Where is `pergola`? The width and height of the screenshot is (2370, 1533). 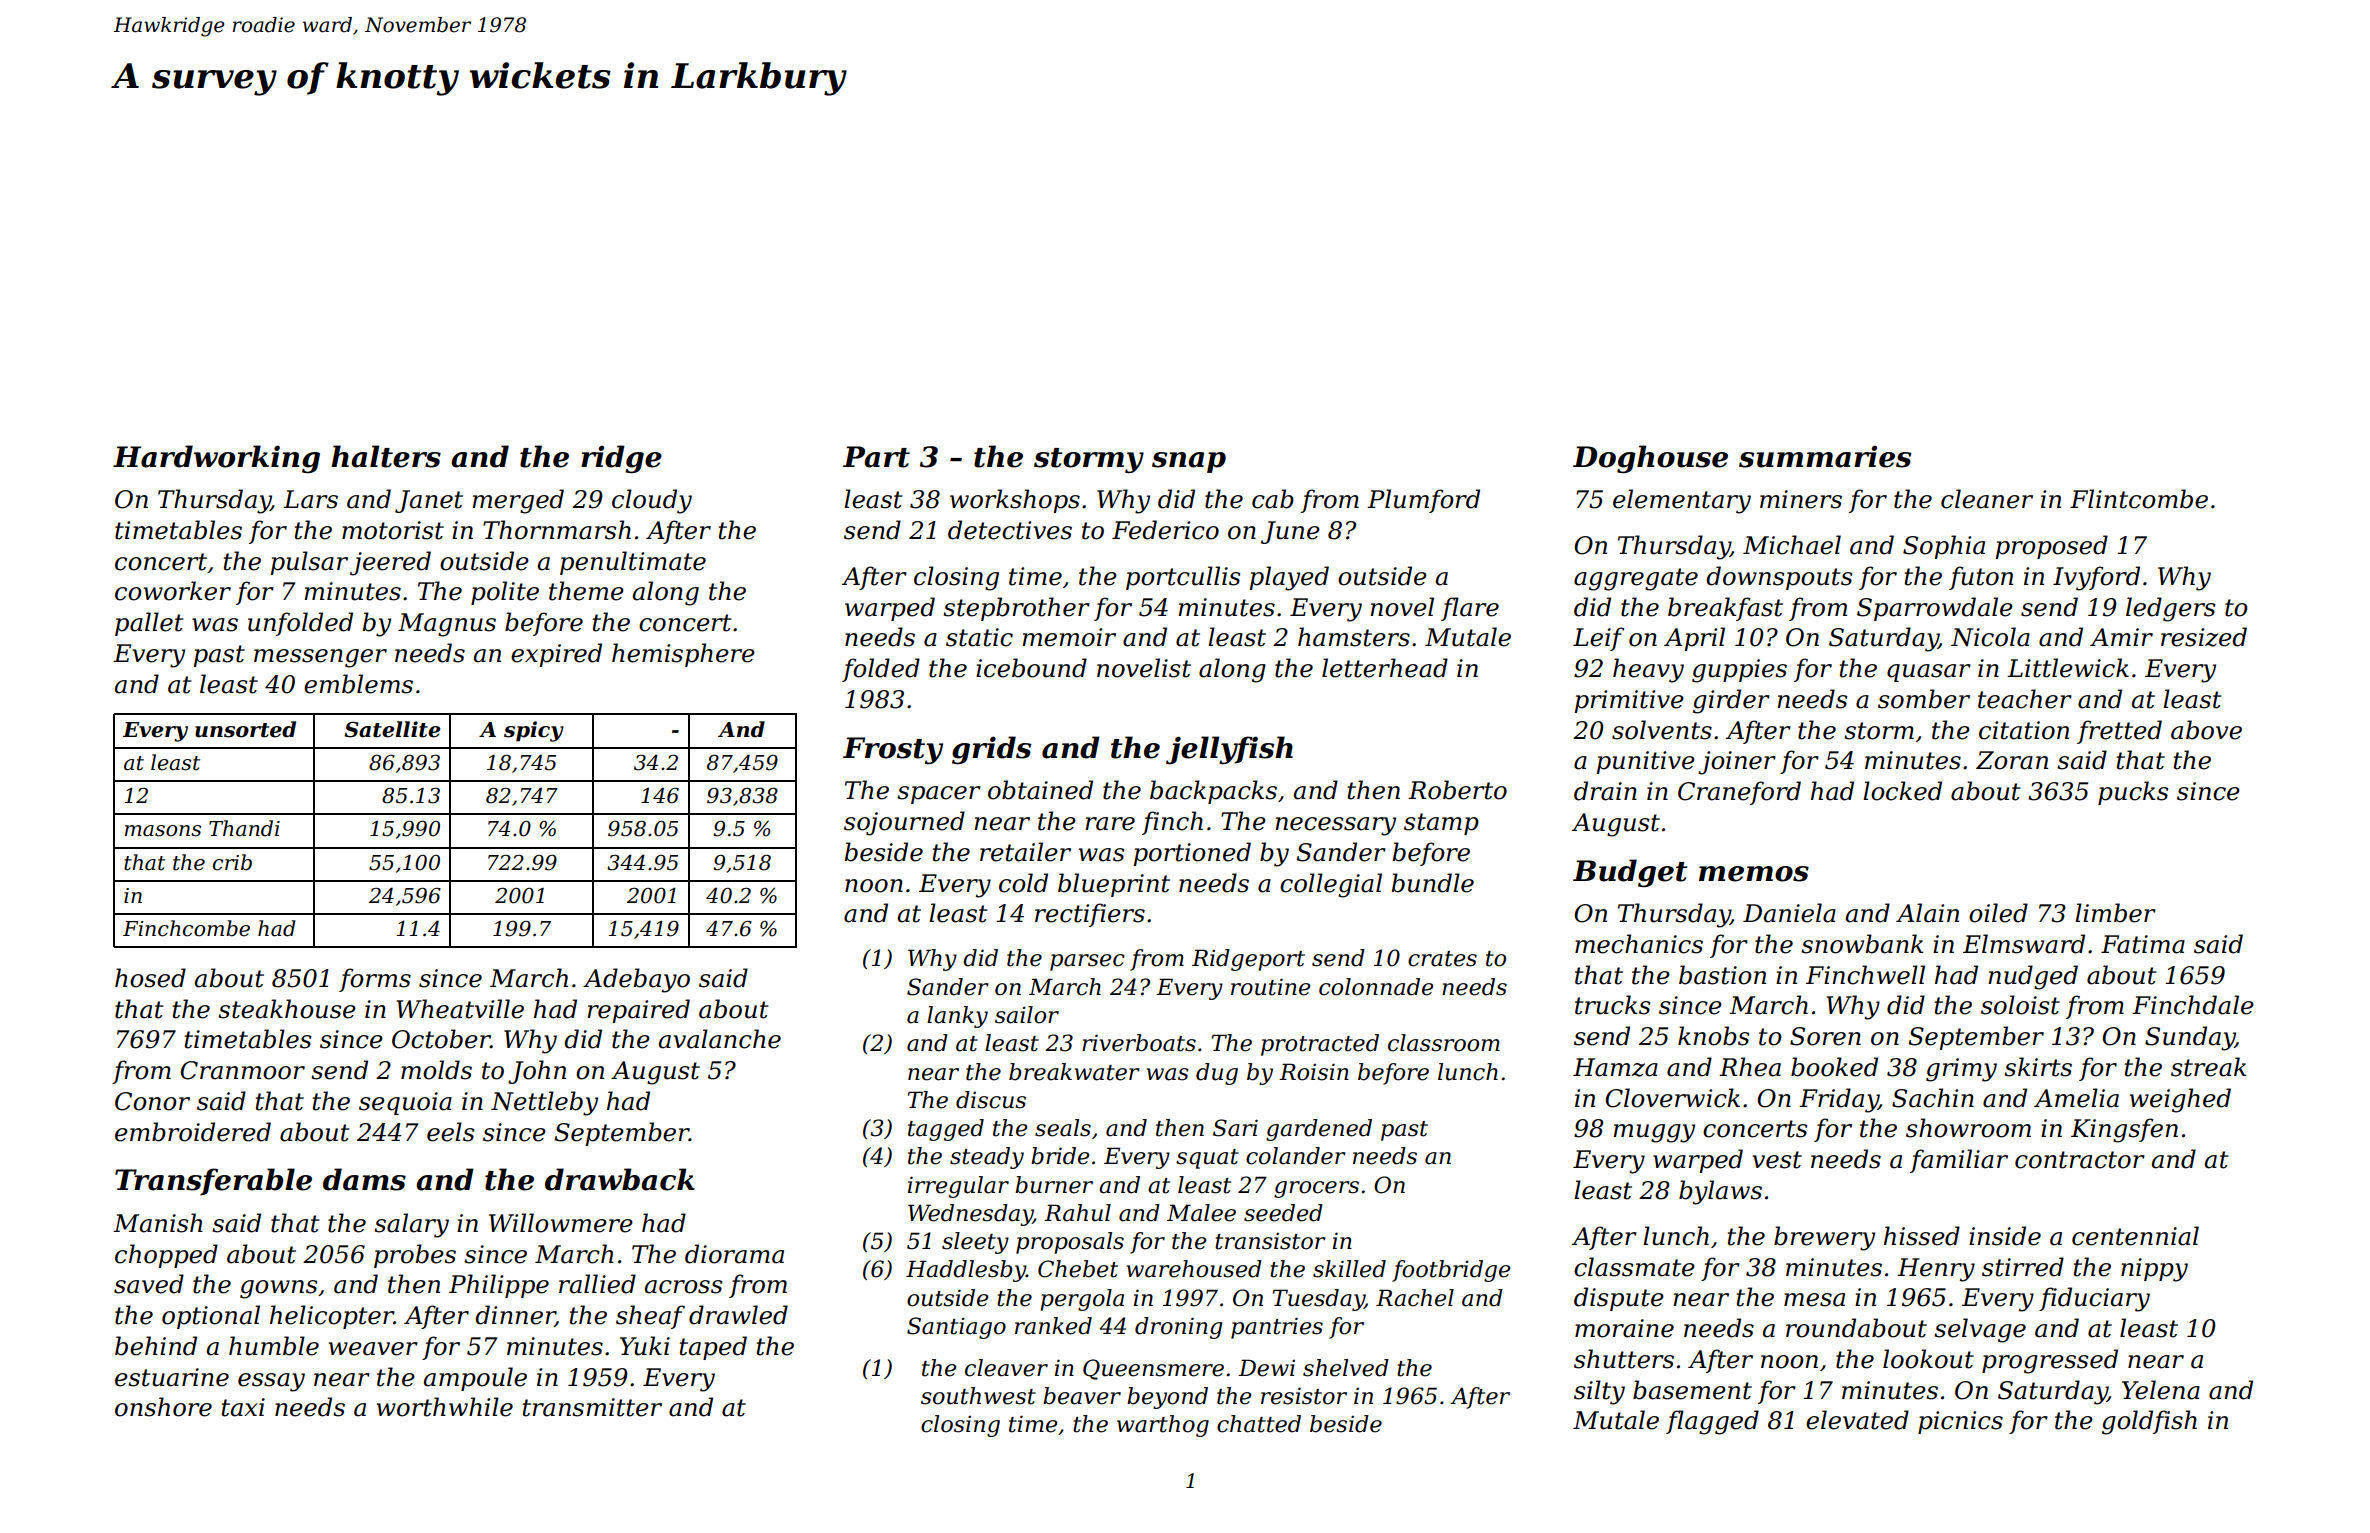 pergola is located at coordinates (1082, 1300).
